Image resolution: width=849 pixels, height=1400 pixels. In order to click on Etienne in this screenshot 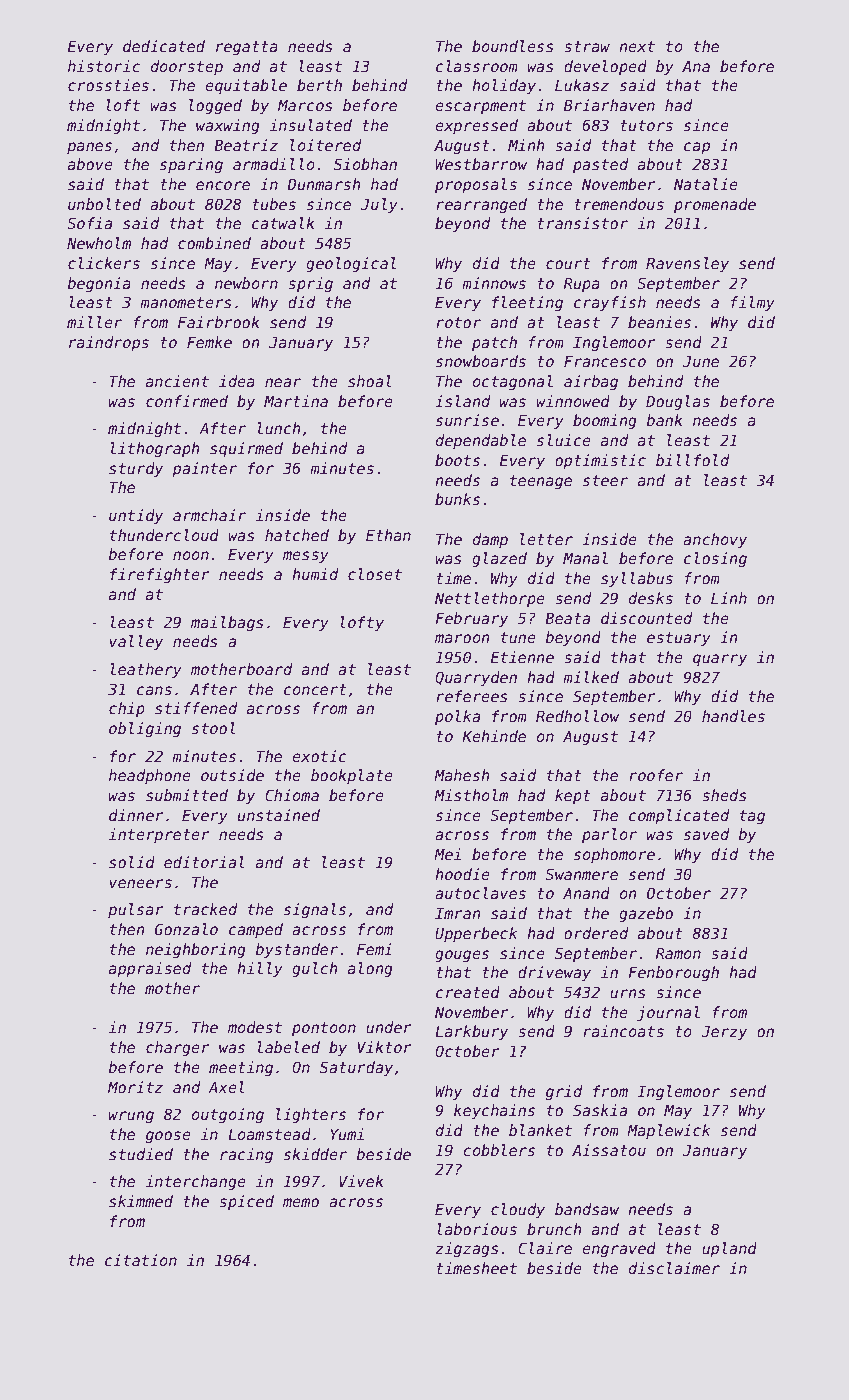, I will do `click(522, 657)`.
